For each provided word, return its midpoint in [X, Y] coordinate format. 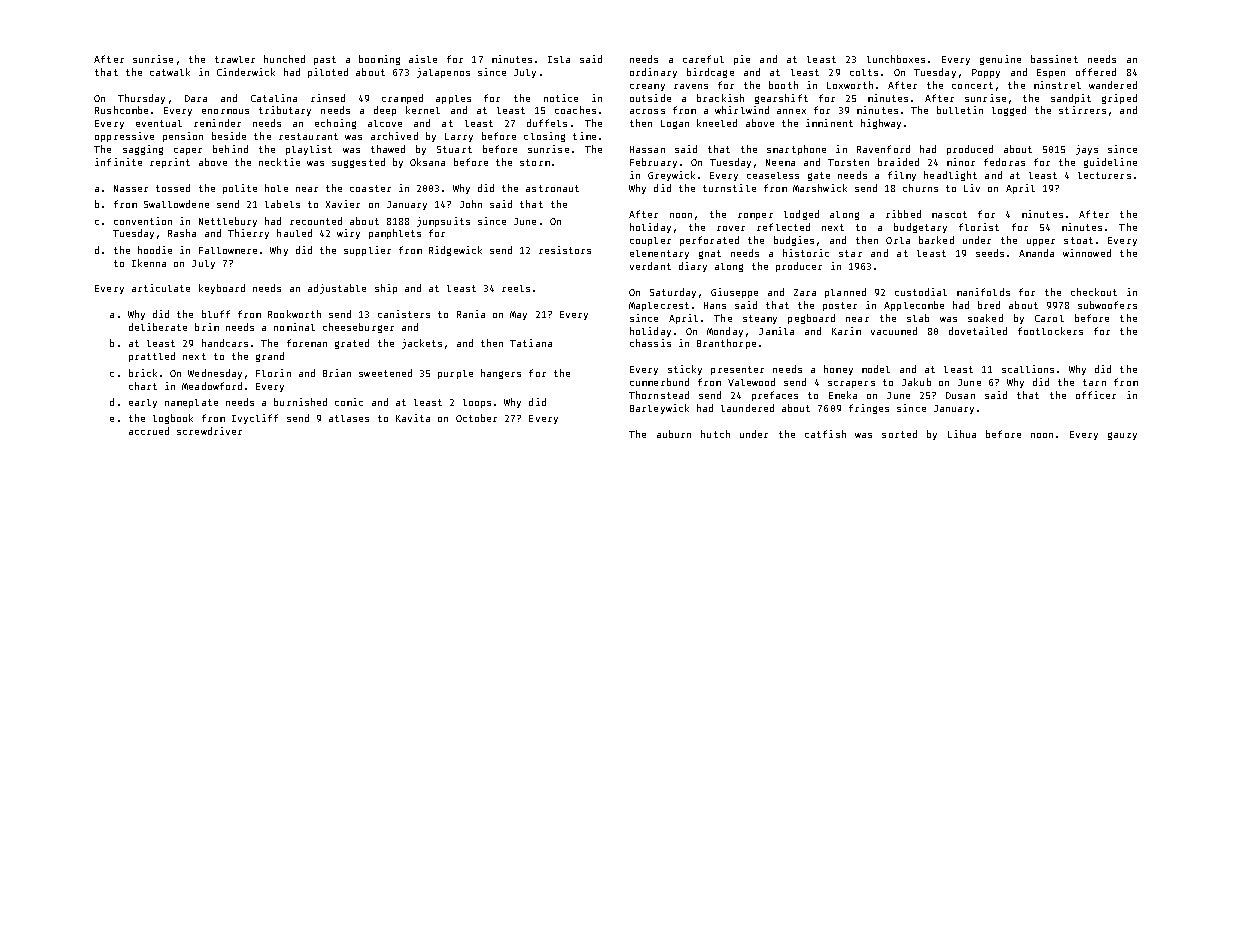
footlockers [1050, 331]
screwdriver [209, 431]
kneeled [717, 123]
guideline [1110, 163]
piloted [328, 73]
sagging [143, 150]
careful [703, 59]
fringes [869, 409]
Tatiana [531, 343]
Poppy [986, 73]
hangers [501, 374]
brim [207, 327]
